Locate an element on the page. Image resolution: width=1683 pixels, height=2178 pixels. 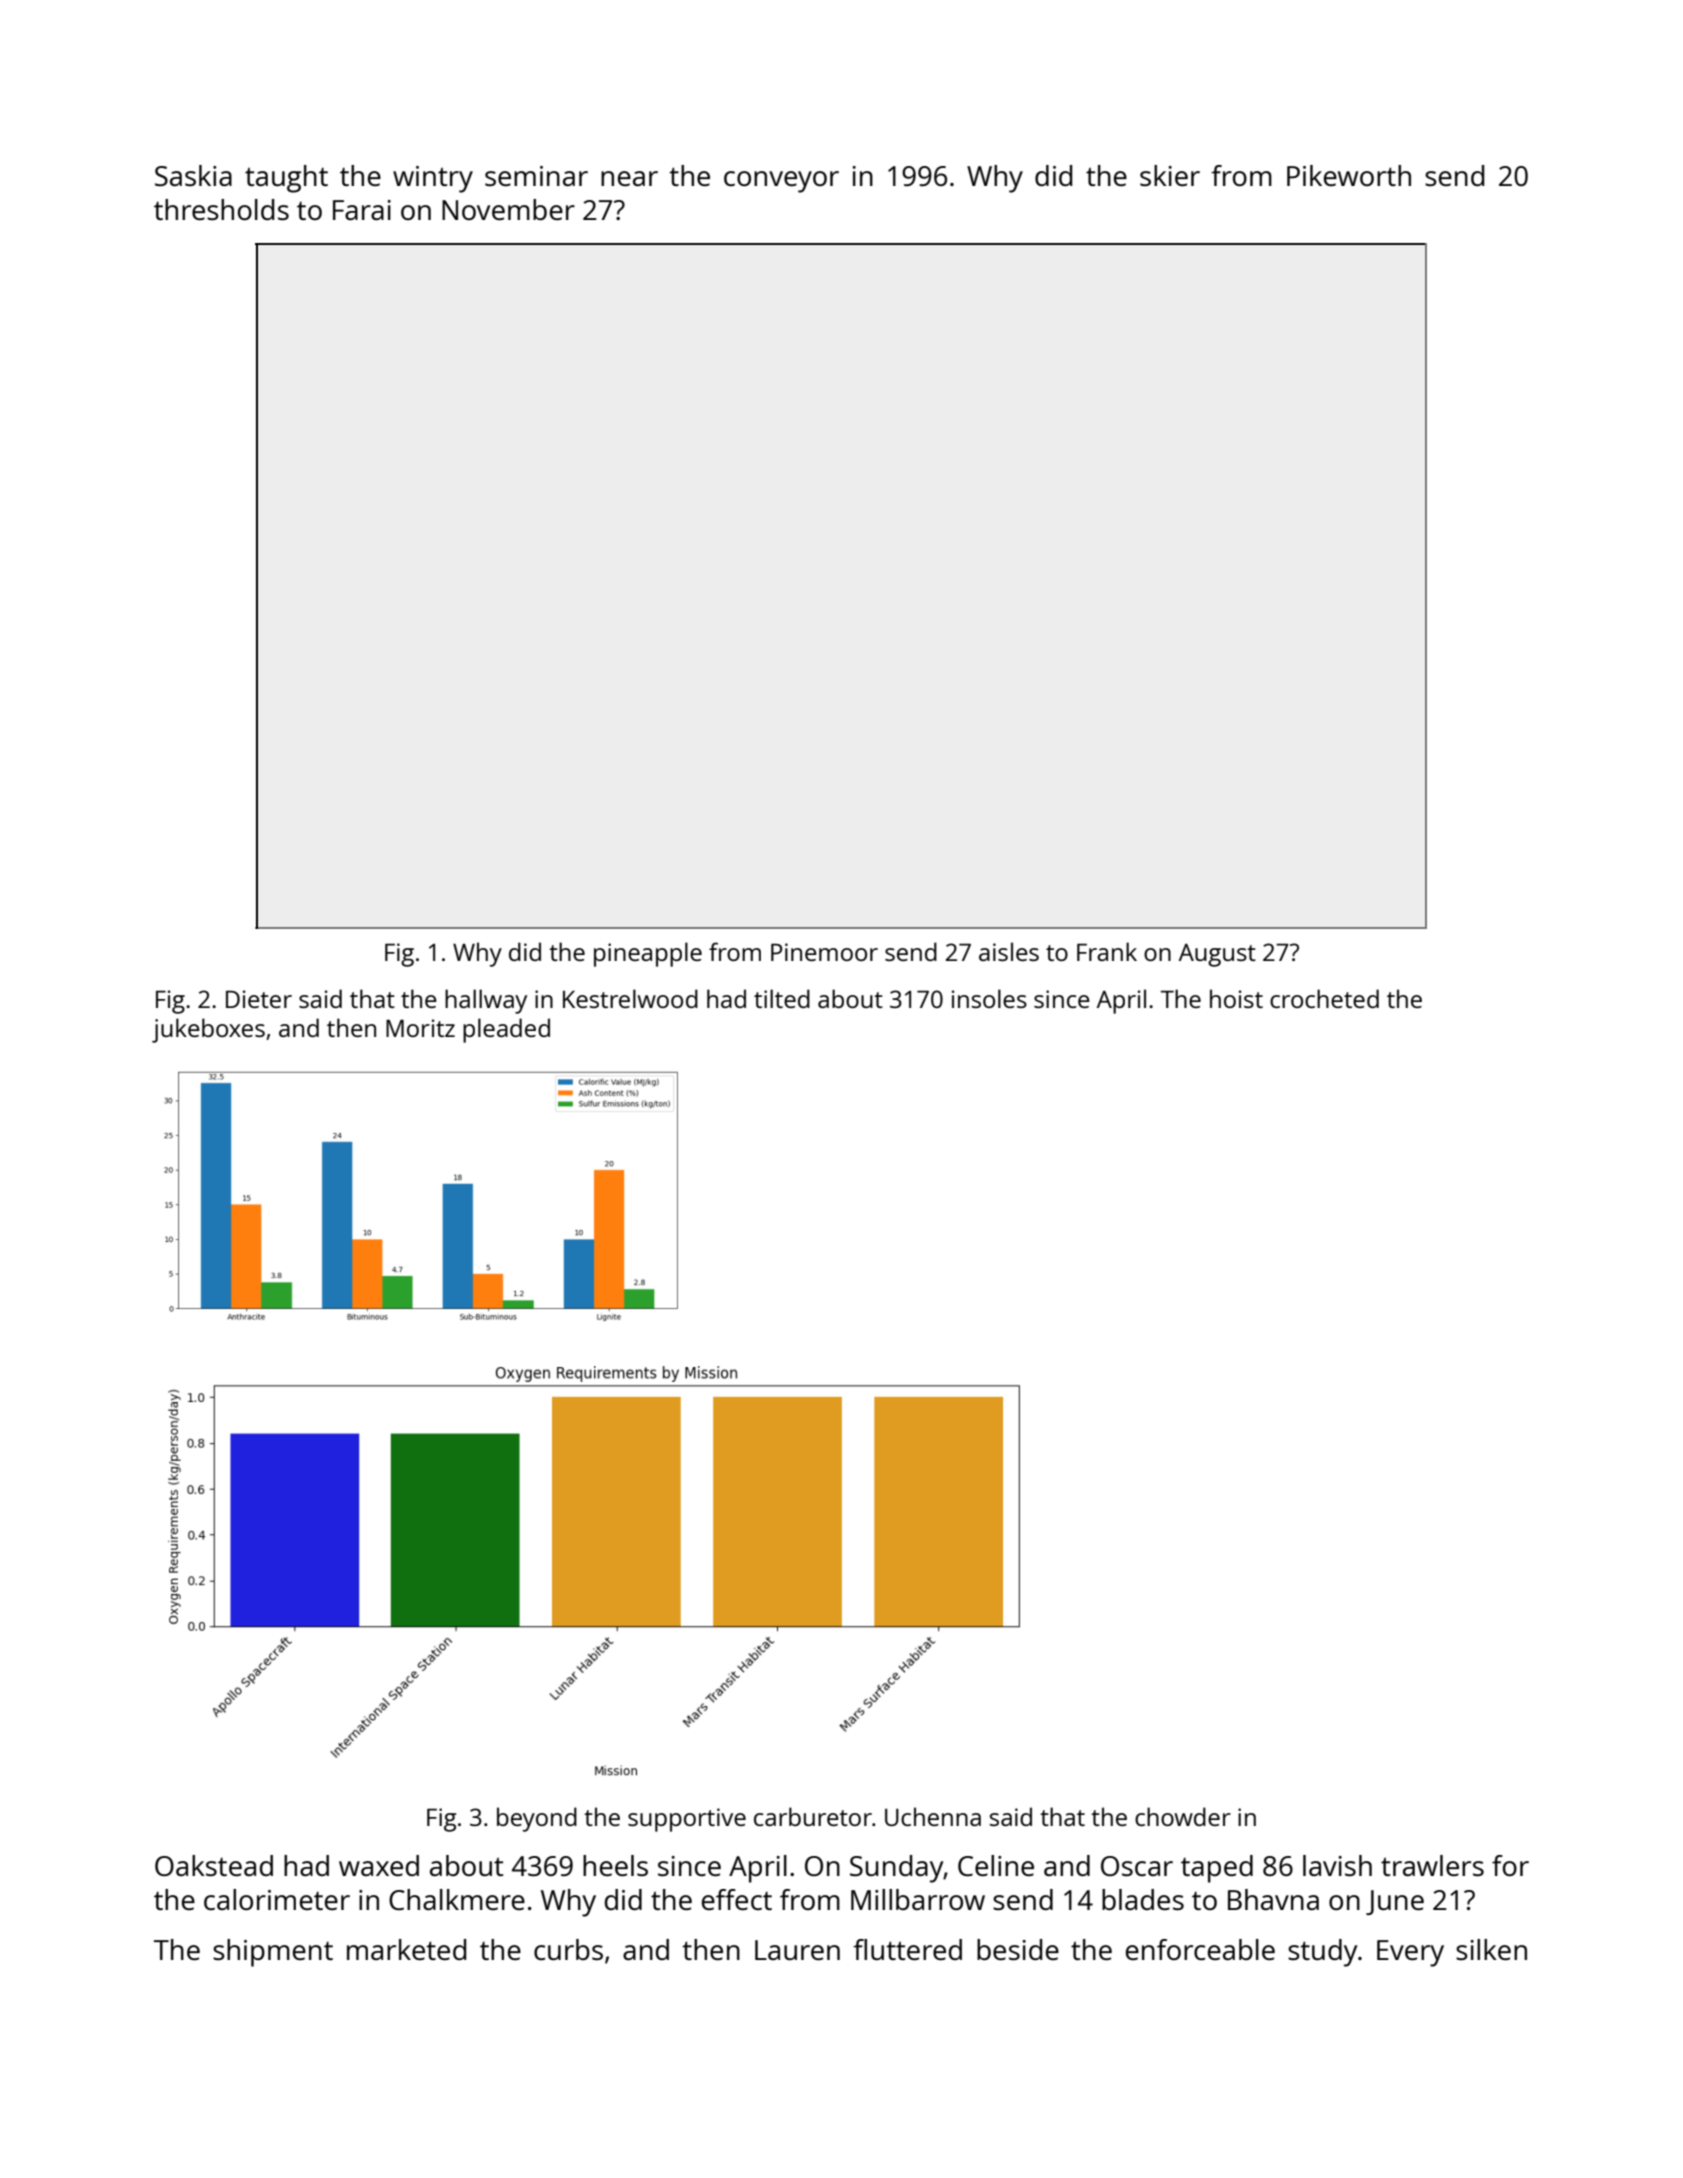
thresholds is located at coordinates (221, 209).
